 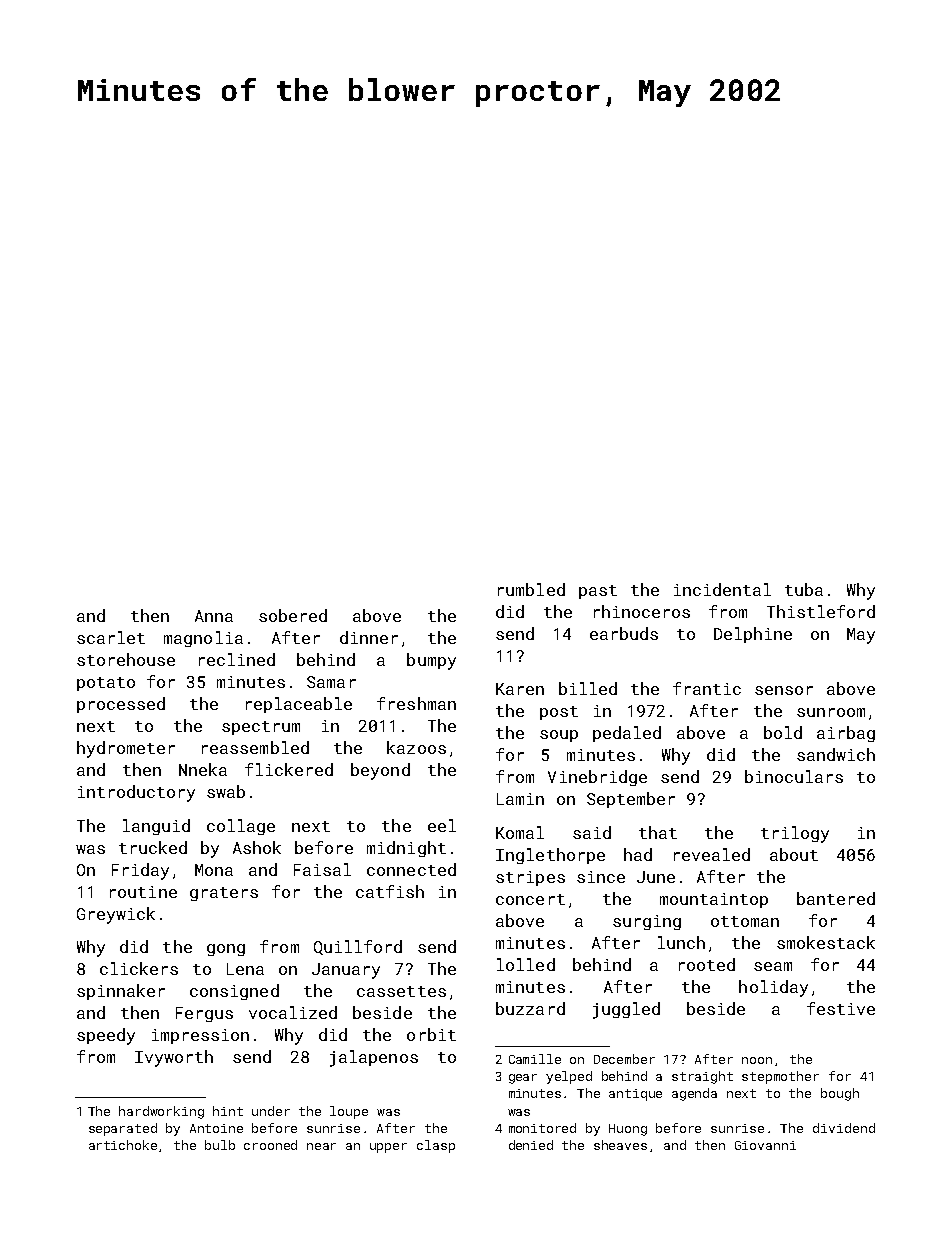 What do you see at coordinates (550, 856) in the image?
I see `Inglethorpe` at bounding box center [550, 856].
